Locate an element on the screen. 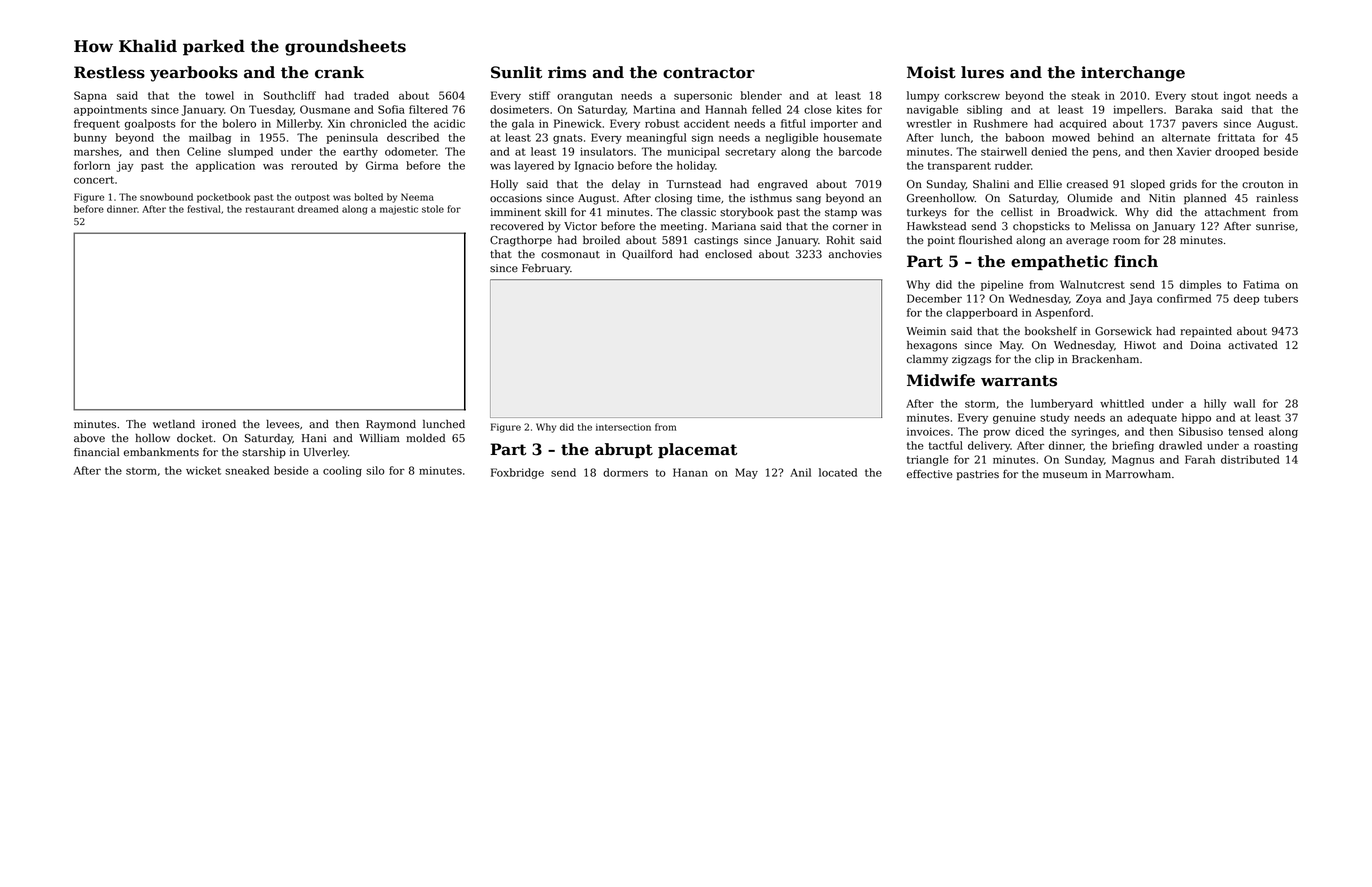  ingot is located at coordinates (1237, 96).
